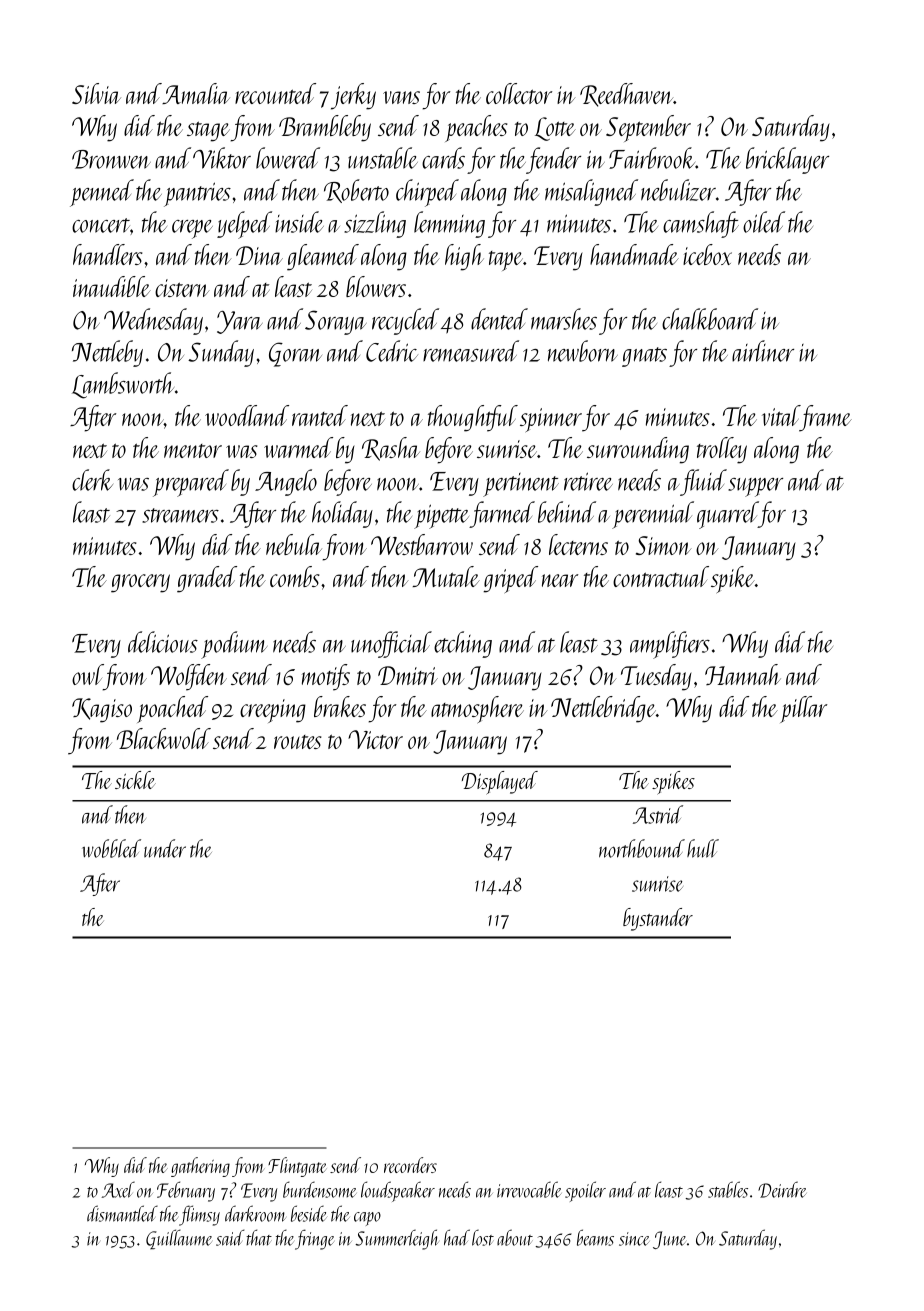 The image size is (924, 1311). Describe the element at coordinates (196, 93) in the screenshot. I see `Amalia` at that location.
